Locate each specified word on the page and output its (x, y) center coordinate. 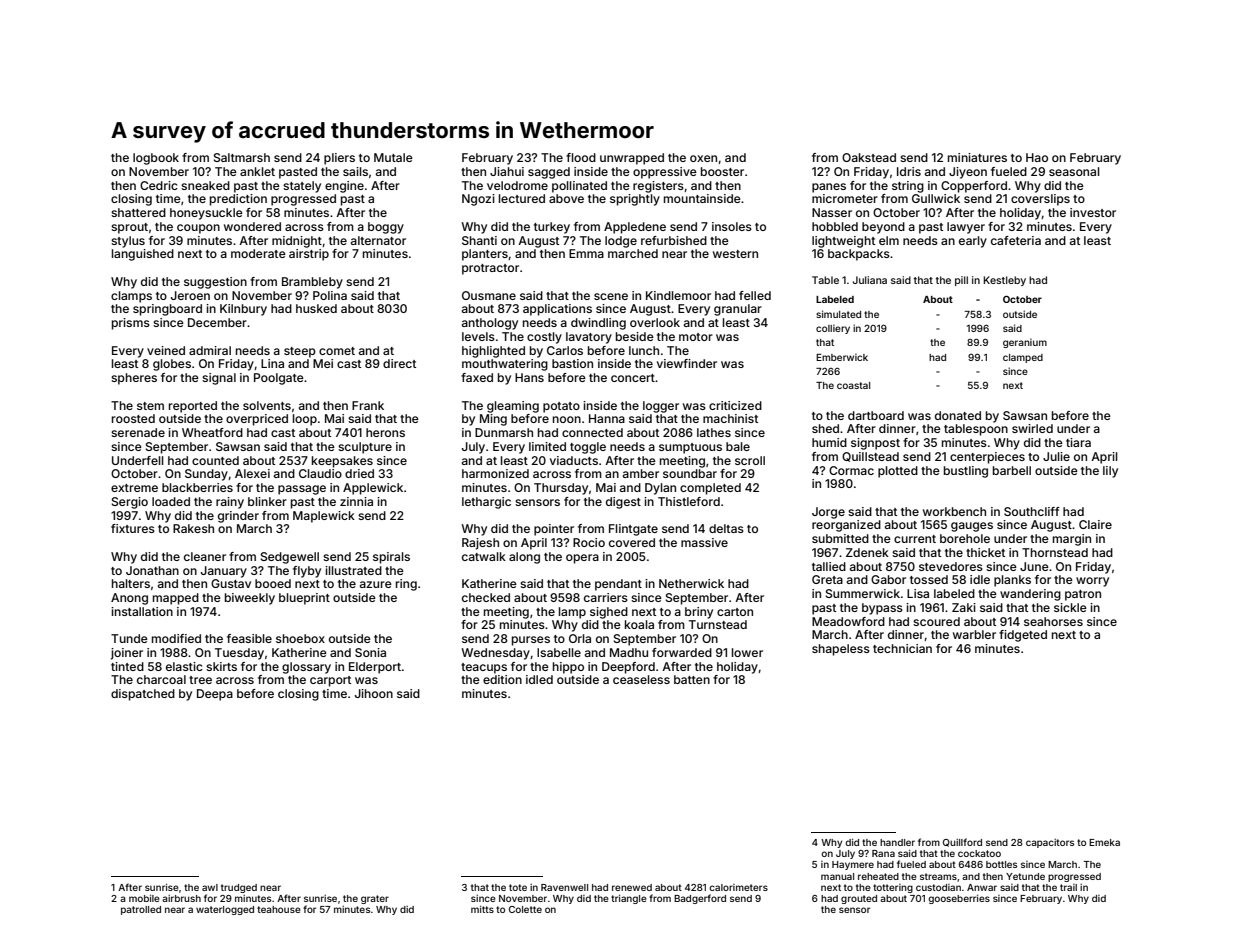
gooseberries (959, 899)
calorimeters (738, 887)
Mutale (393, 157)
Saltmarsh (242, 157)
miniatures (977, 157)
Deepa (215, 695)
